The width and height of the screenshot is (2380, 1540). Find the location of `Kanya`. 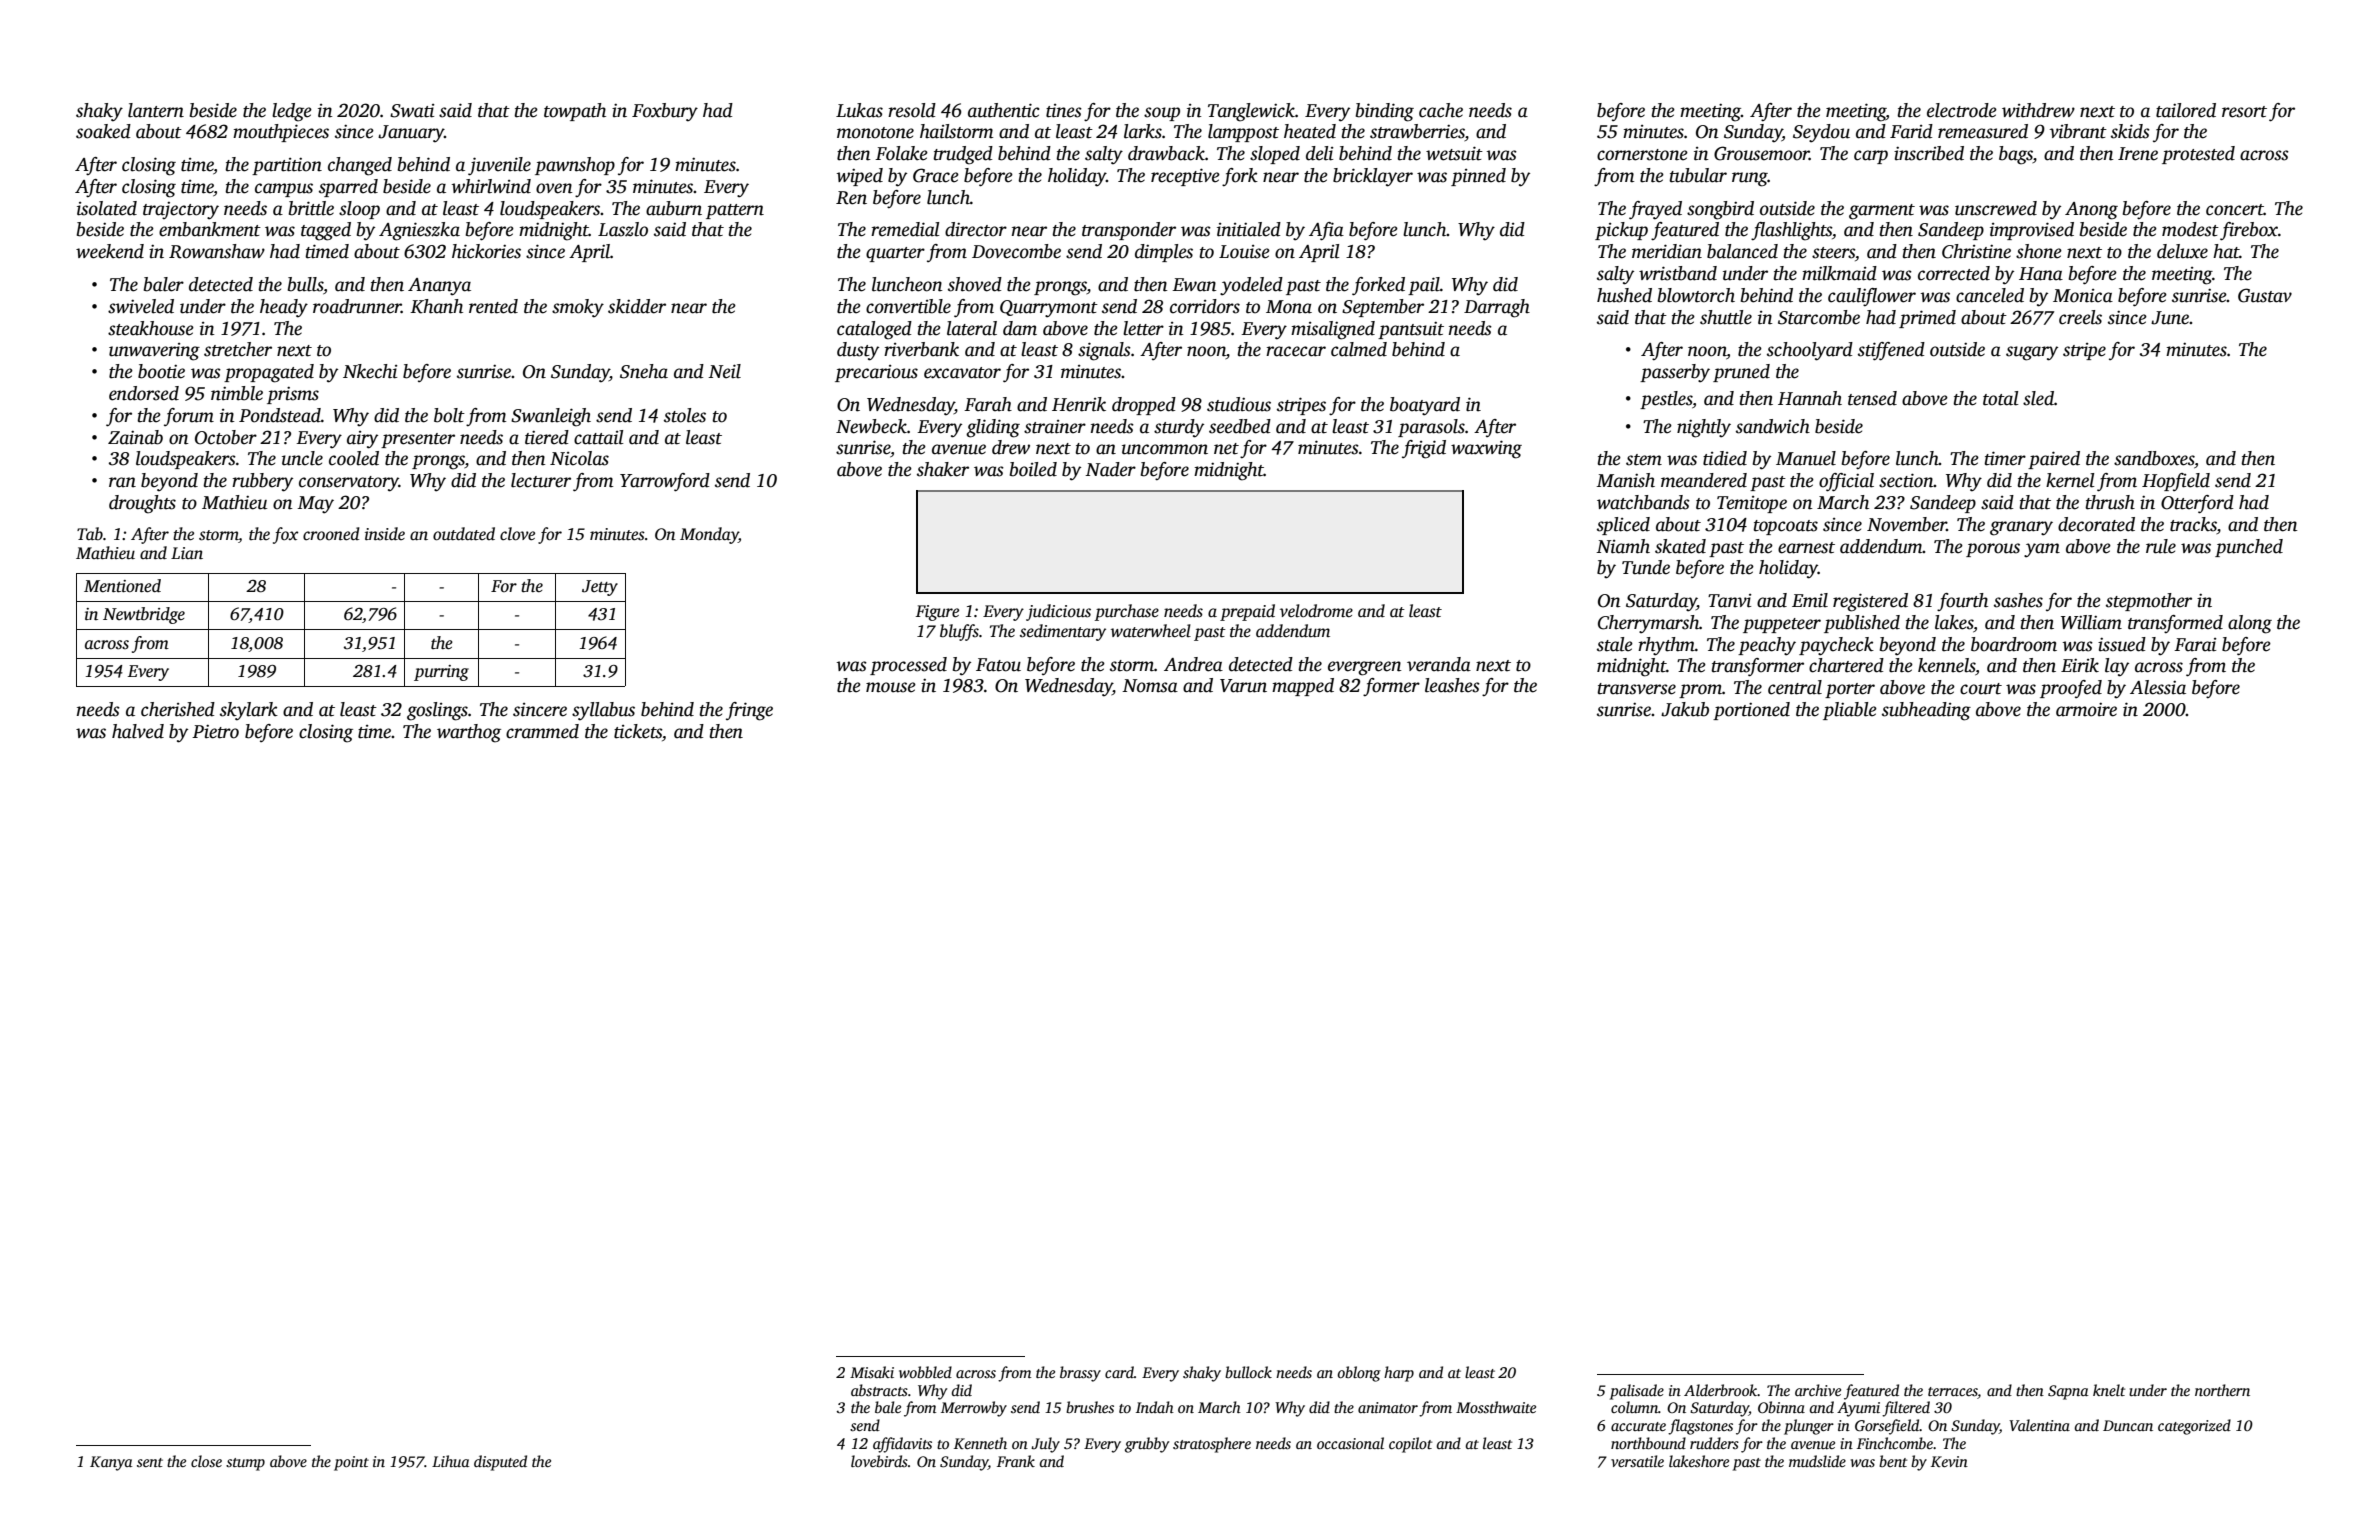

Kanya is located at coordinates (111, 1463).
